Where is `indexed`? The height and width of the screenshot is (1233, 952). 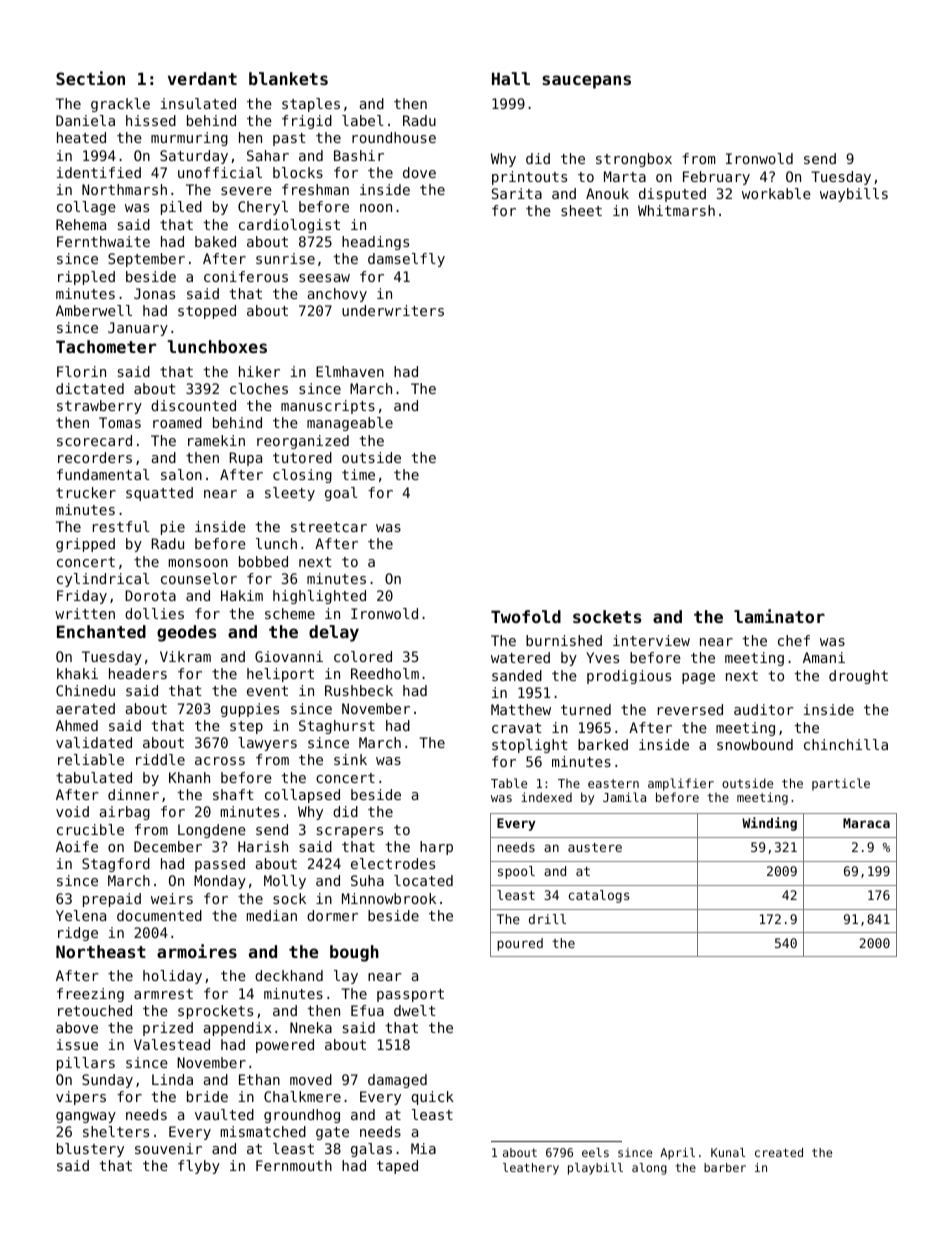
indexed is located at coordinates (546, 797).
